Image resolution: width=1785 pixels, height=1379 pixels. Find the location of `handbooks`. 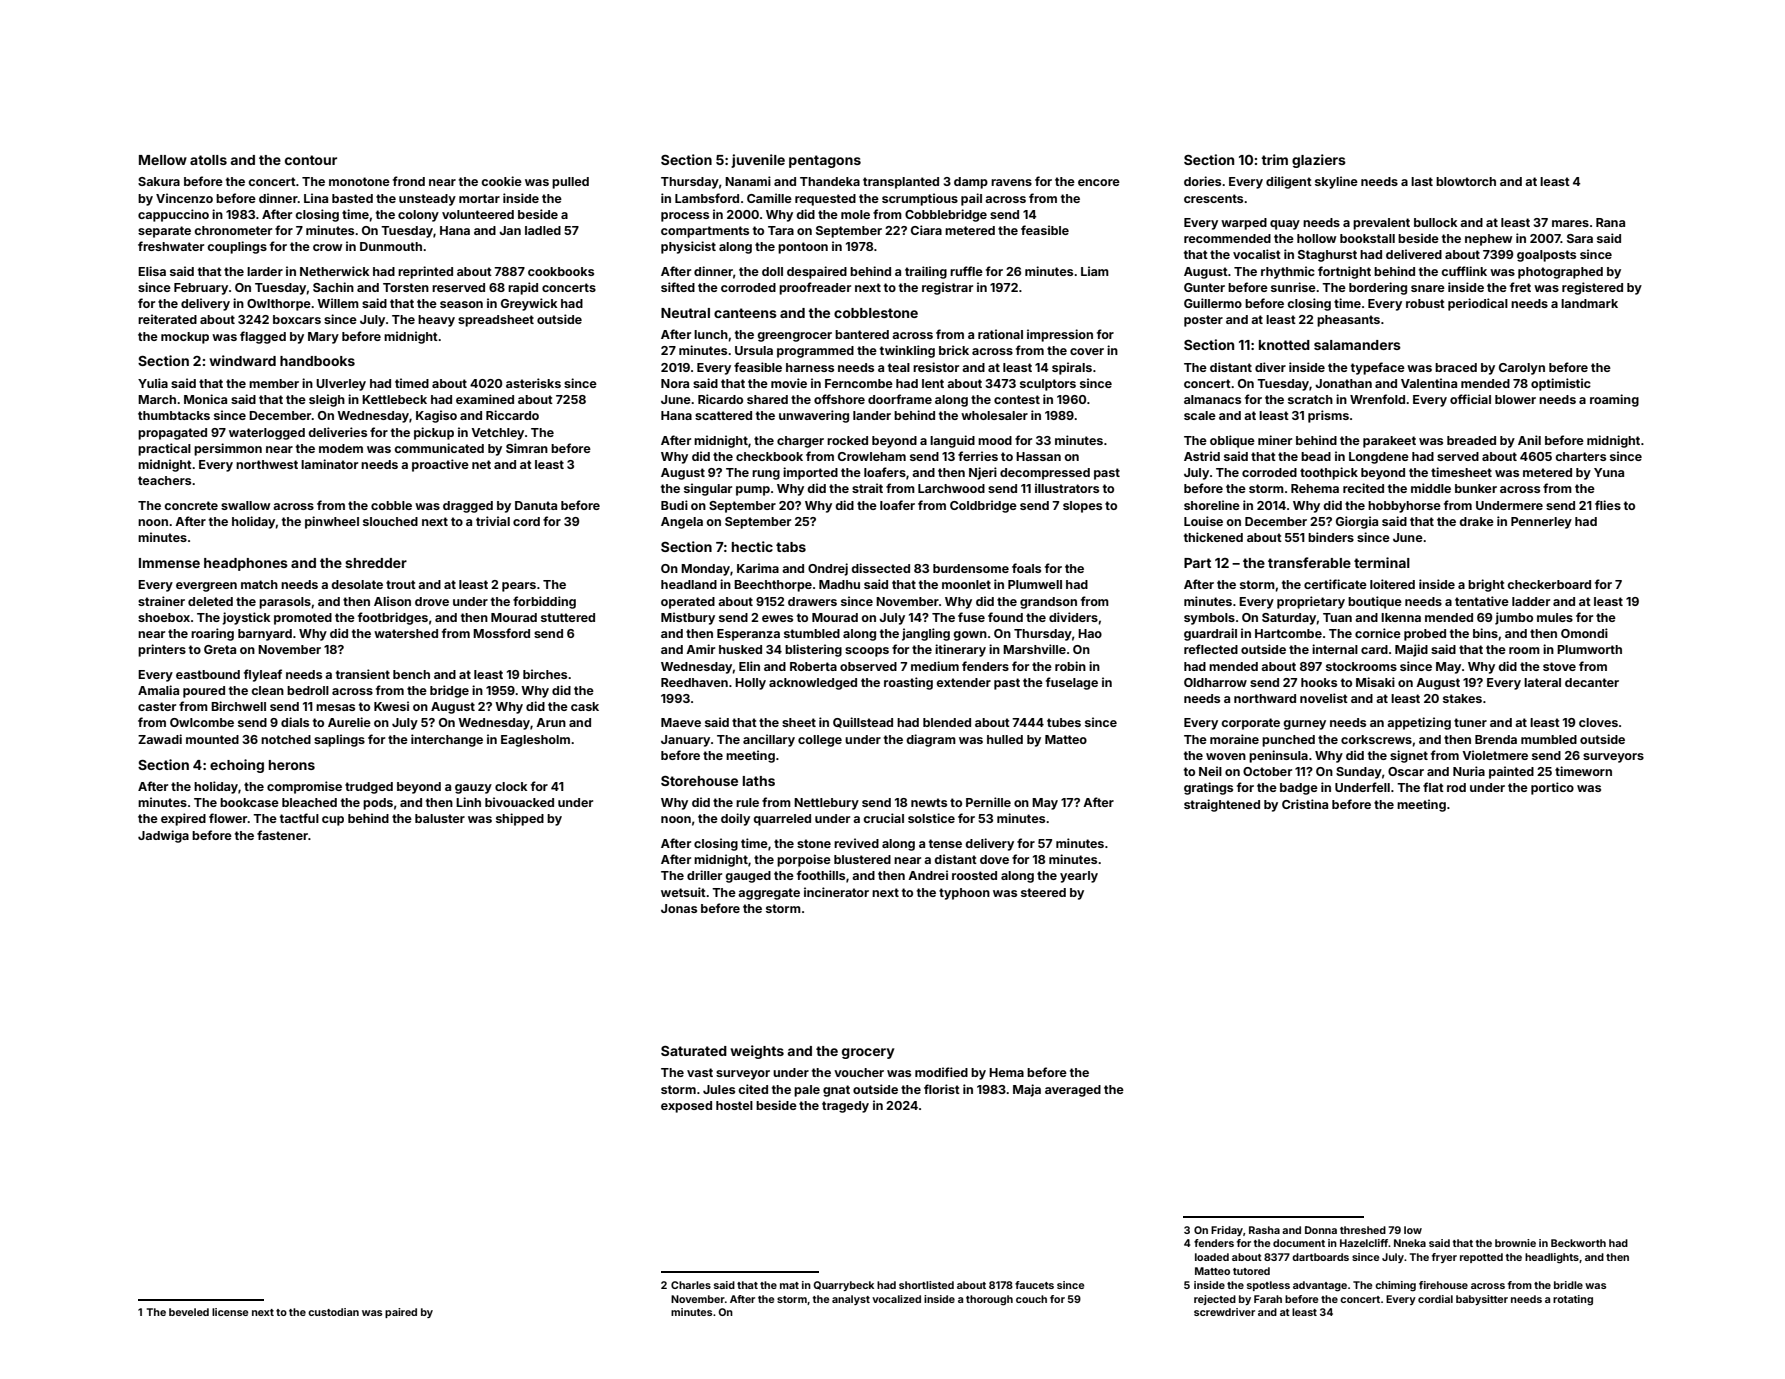

handbooks is located at coordinates (317, 361).
